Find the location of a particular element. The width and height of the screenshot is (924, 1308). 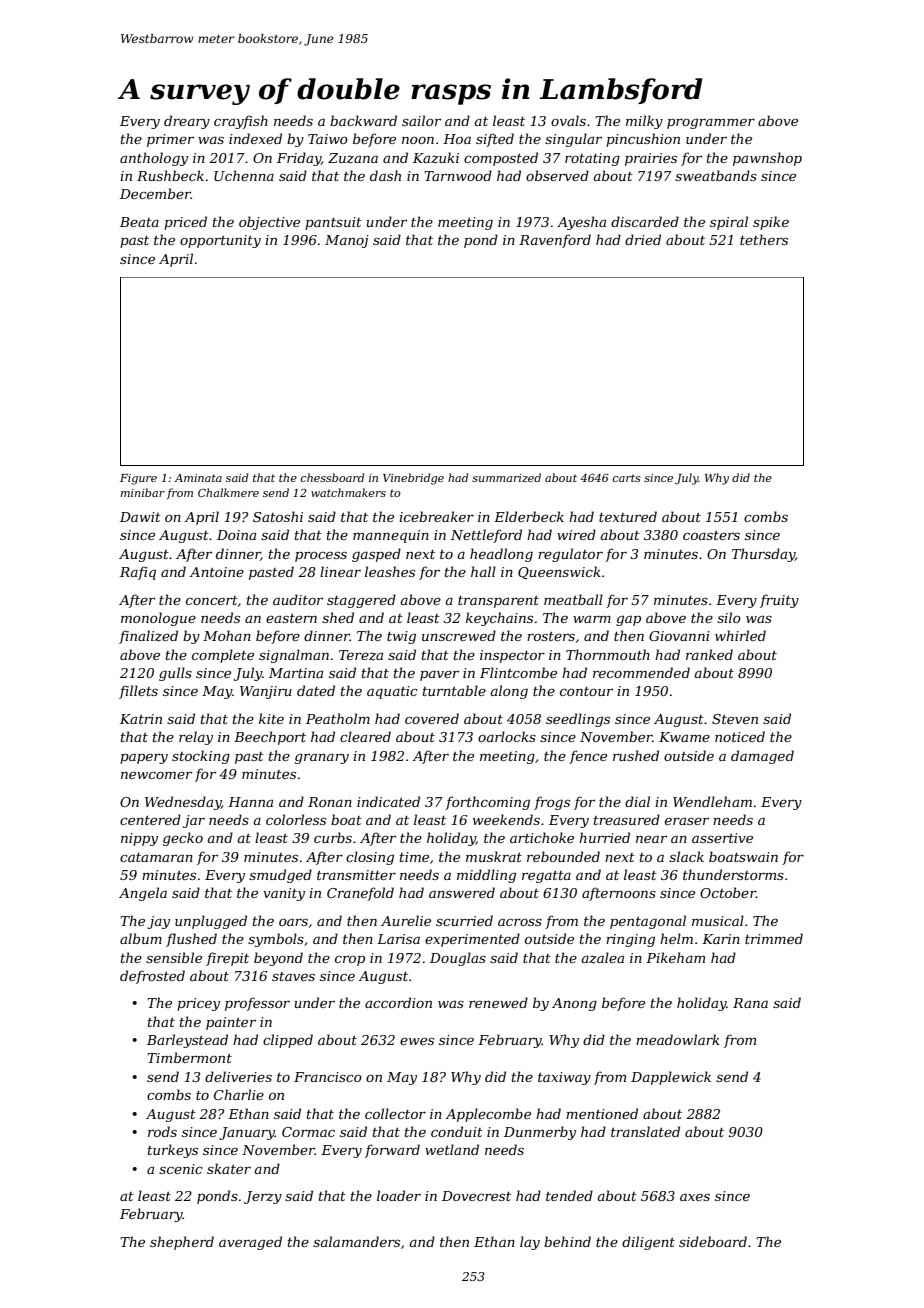

Beata is located at coordinates (139, 222).
